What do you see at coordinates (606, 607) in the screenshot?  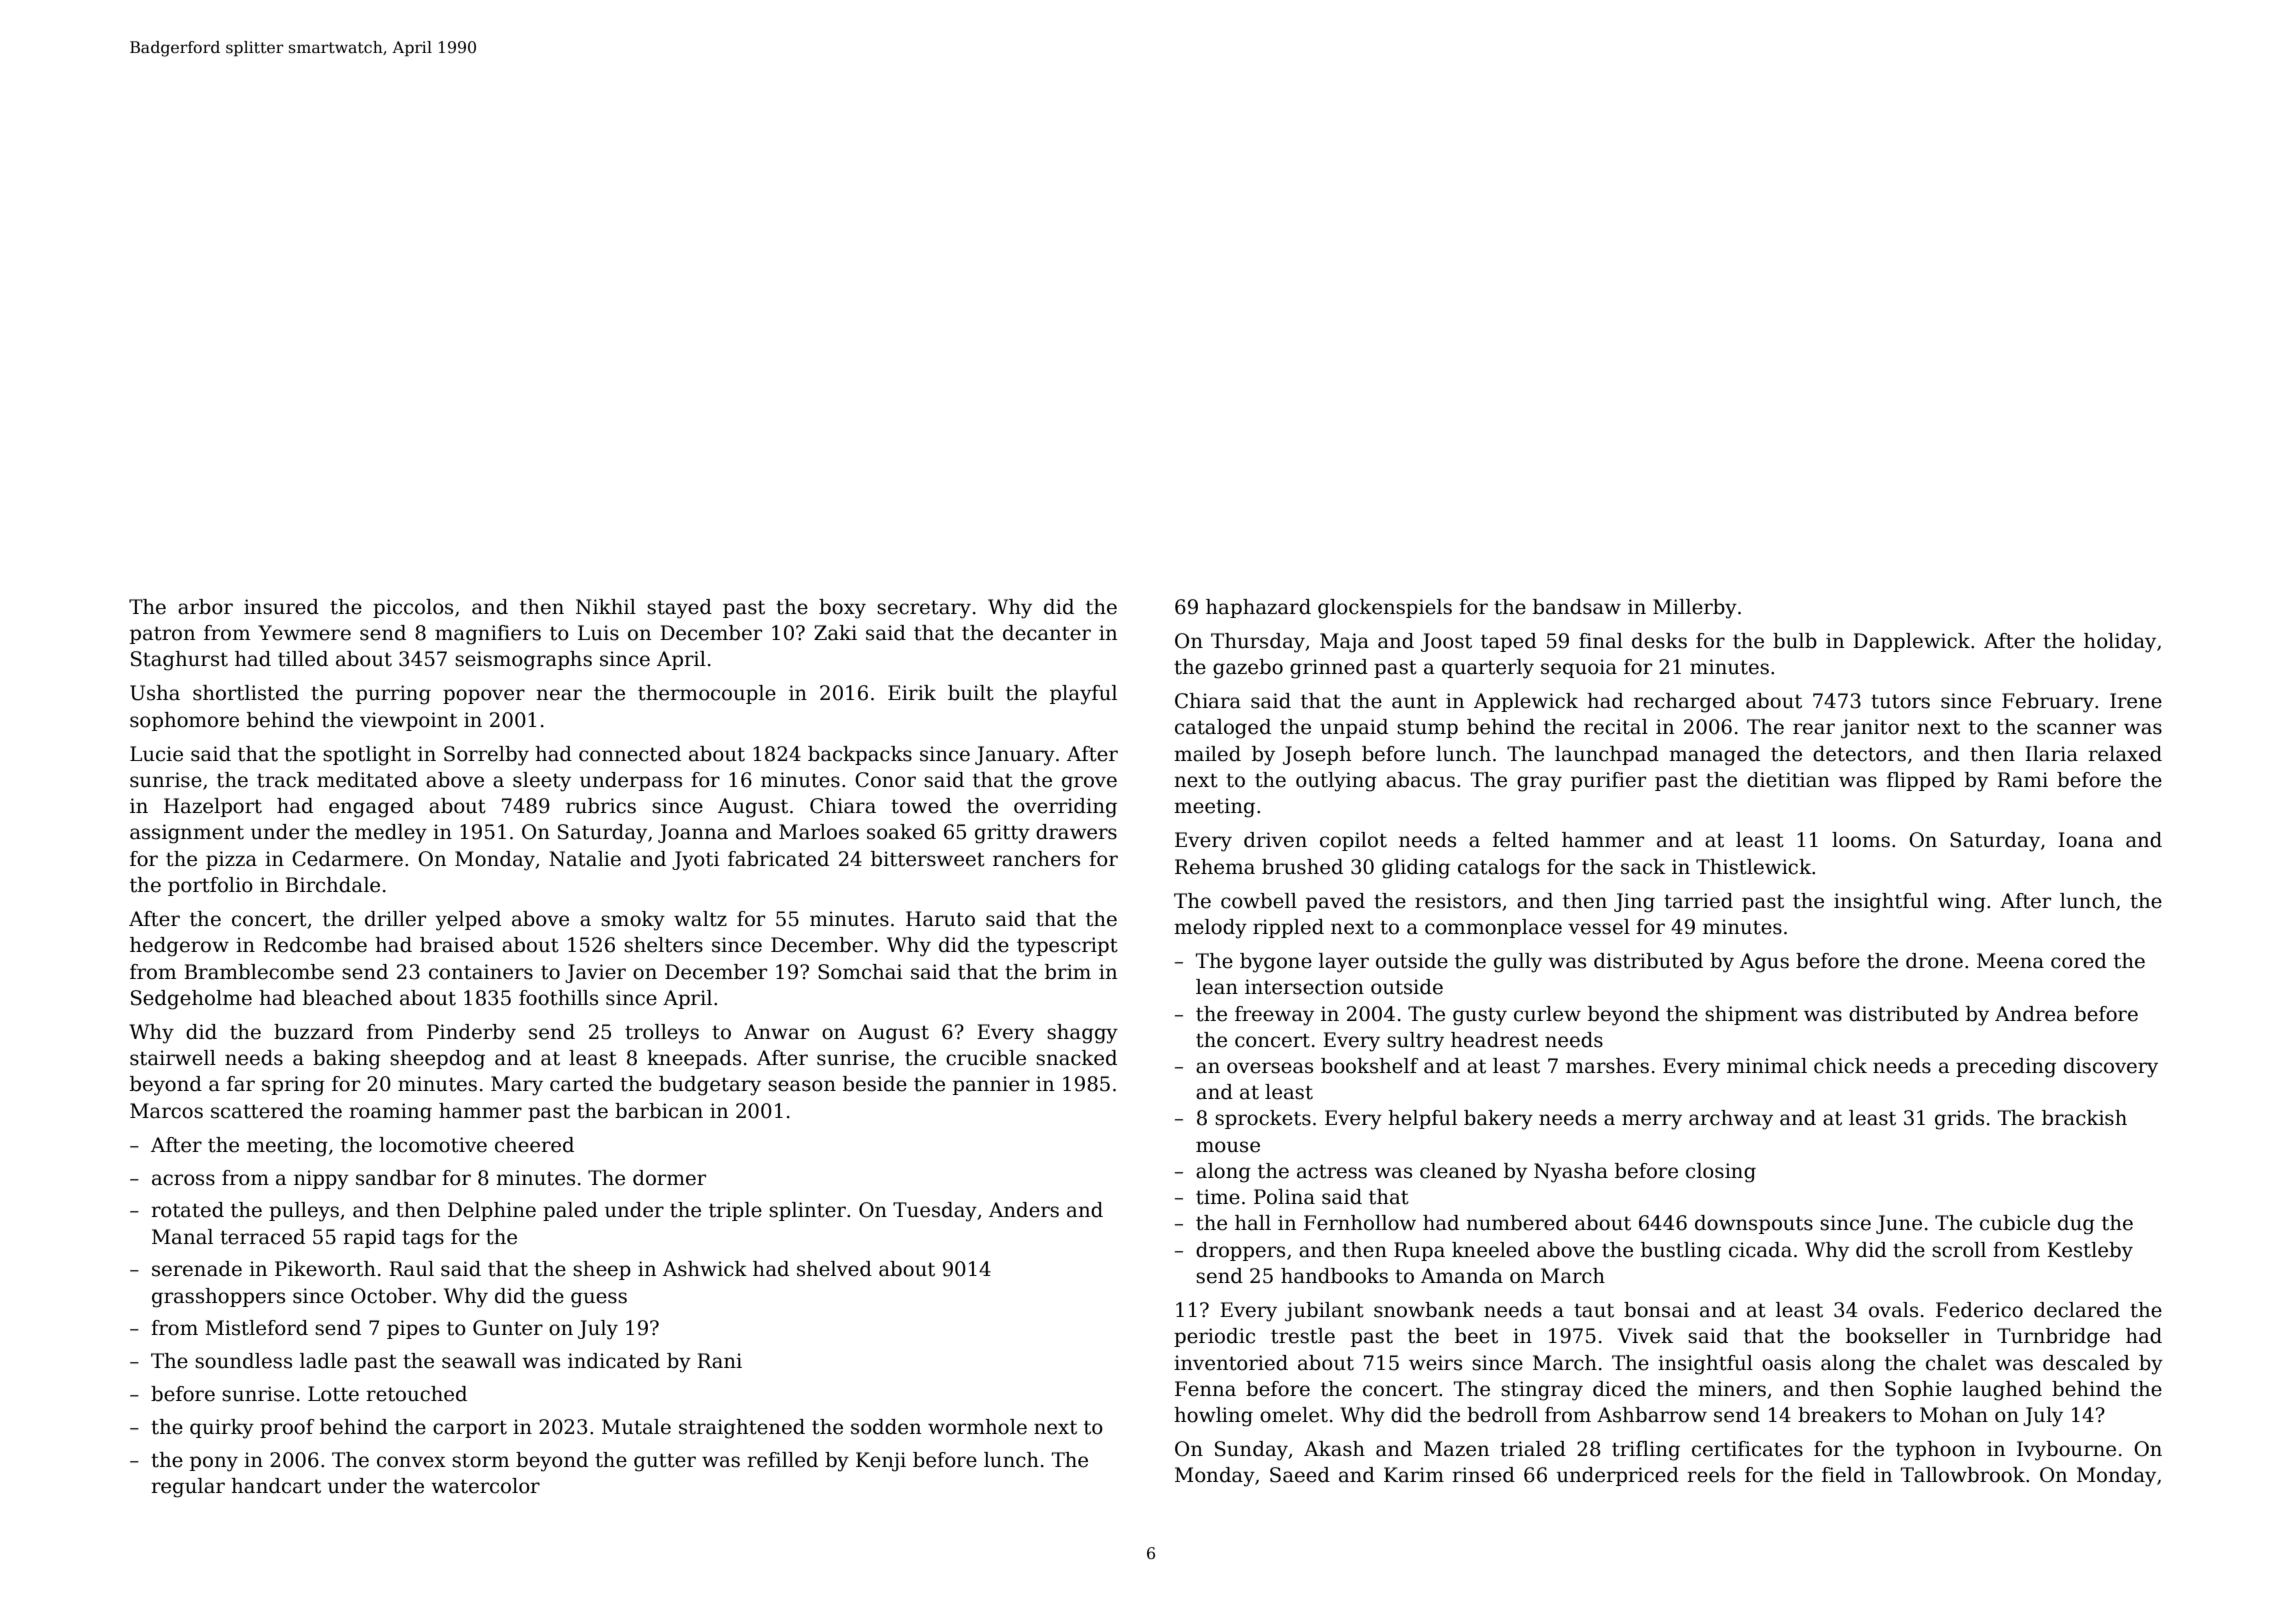 I see `Nikhil` at bounding box center [606, 607].
